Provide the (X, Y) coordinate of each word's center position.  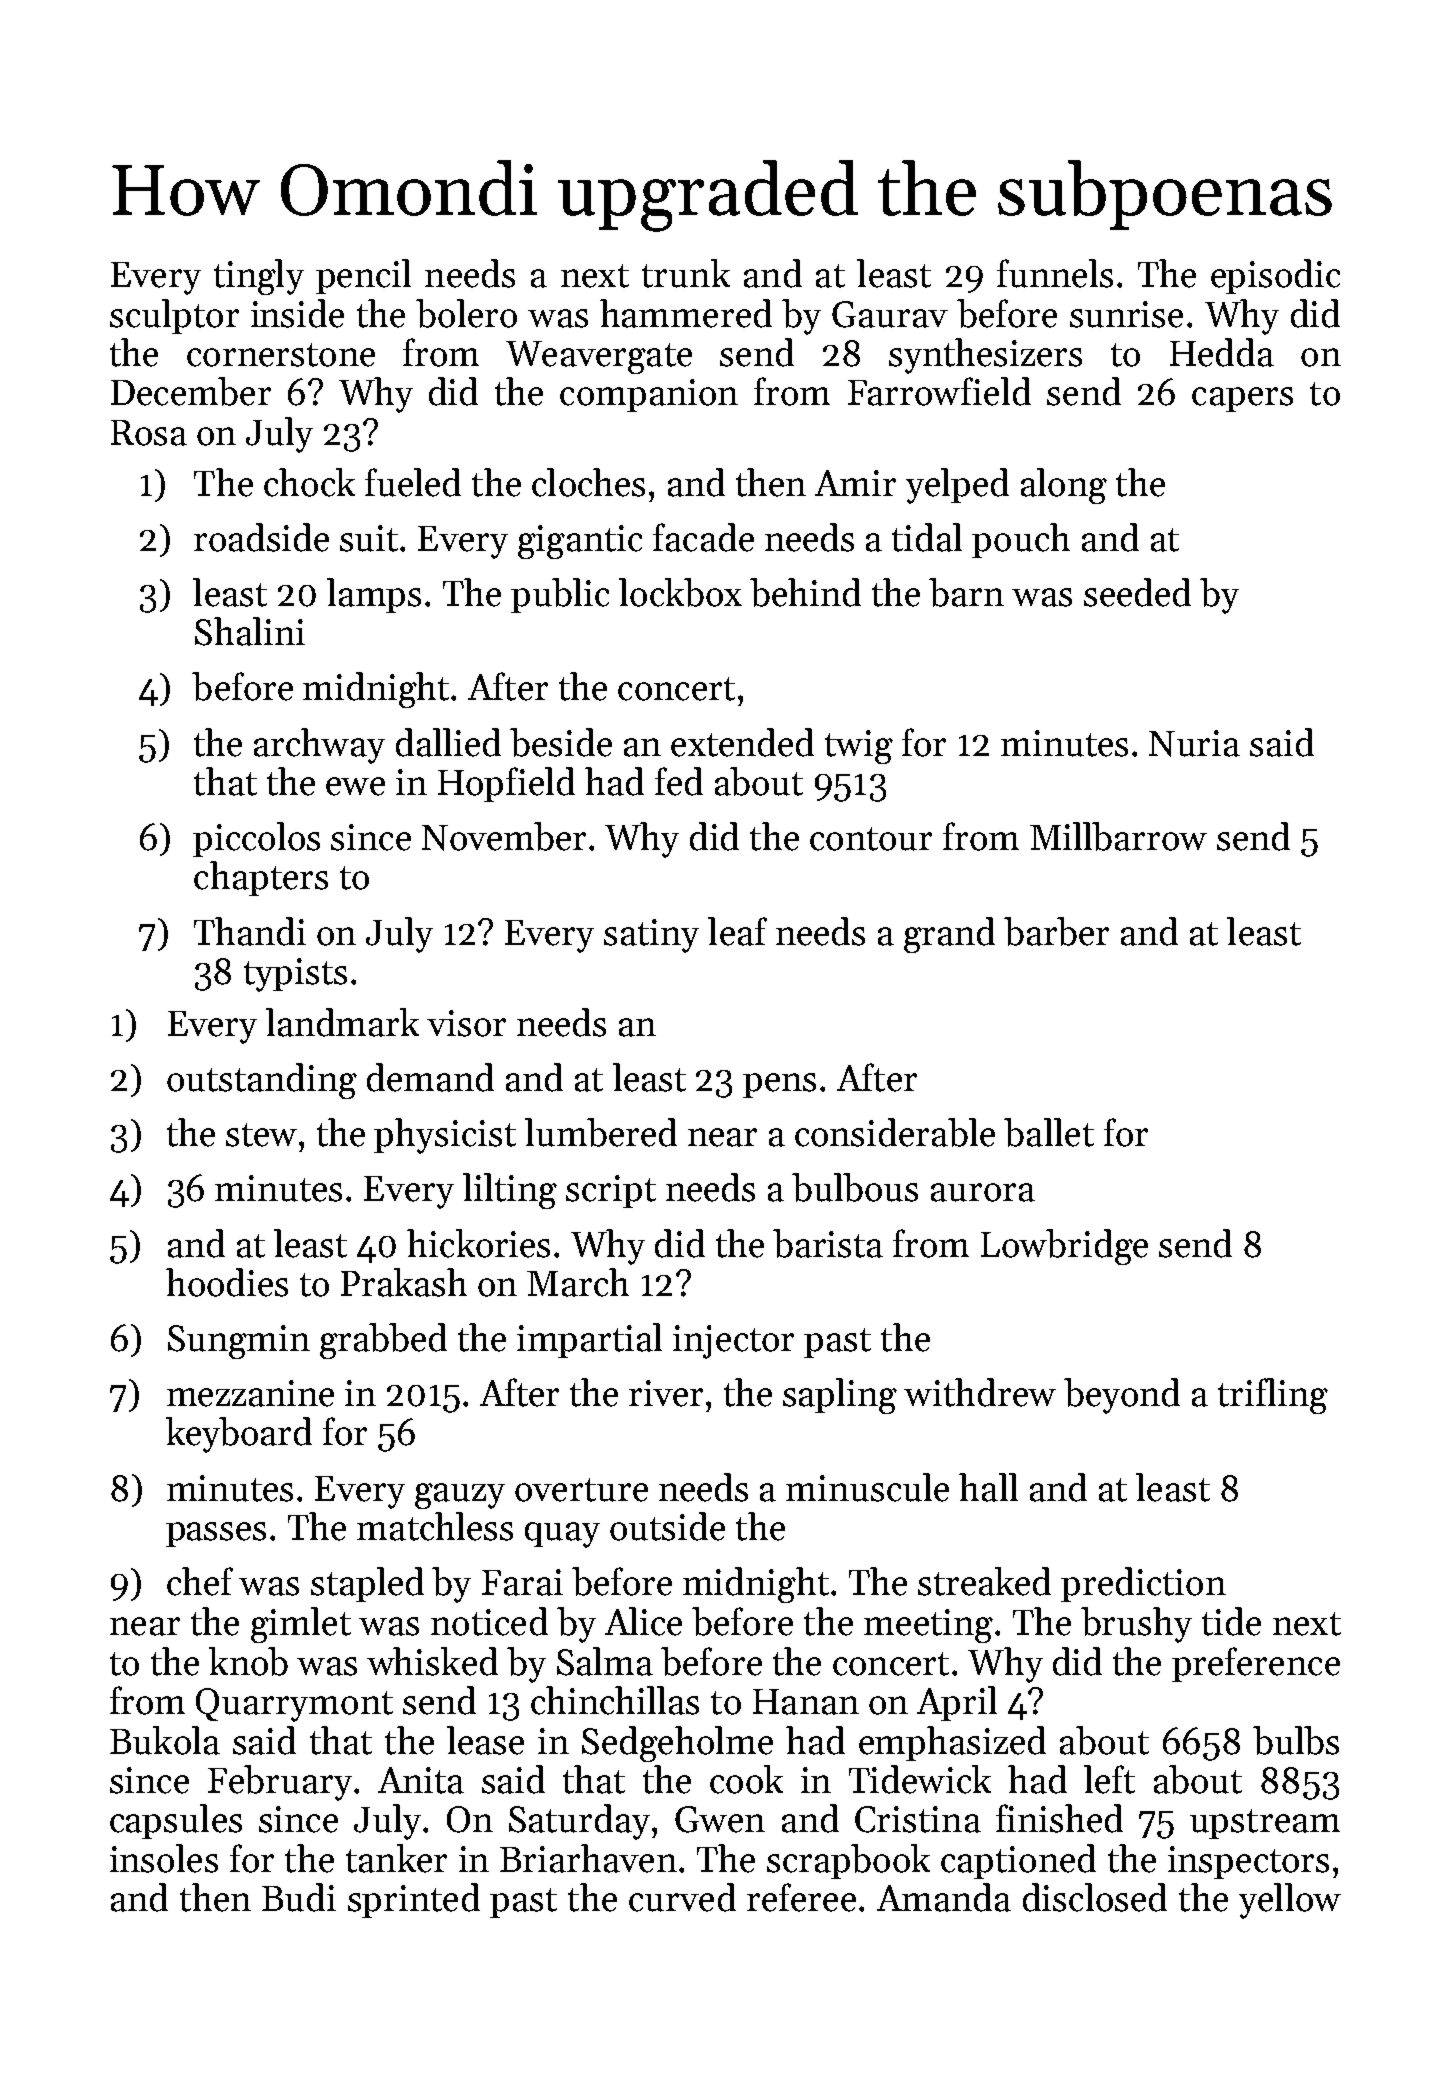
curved (682, 1897)
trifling (1273, 1396)
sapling (840, 1396)
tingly (259, 277)
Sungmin (239, 1342)
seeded (1137, 592)
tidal (927, 537)
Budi (299, 1897)
